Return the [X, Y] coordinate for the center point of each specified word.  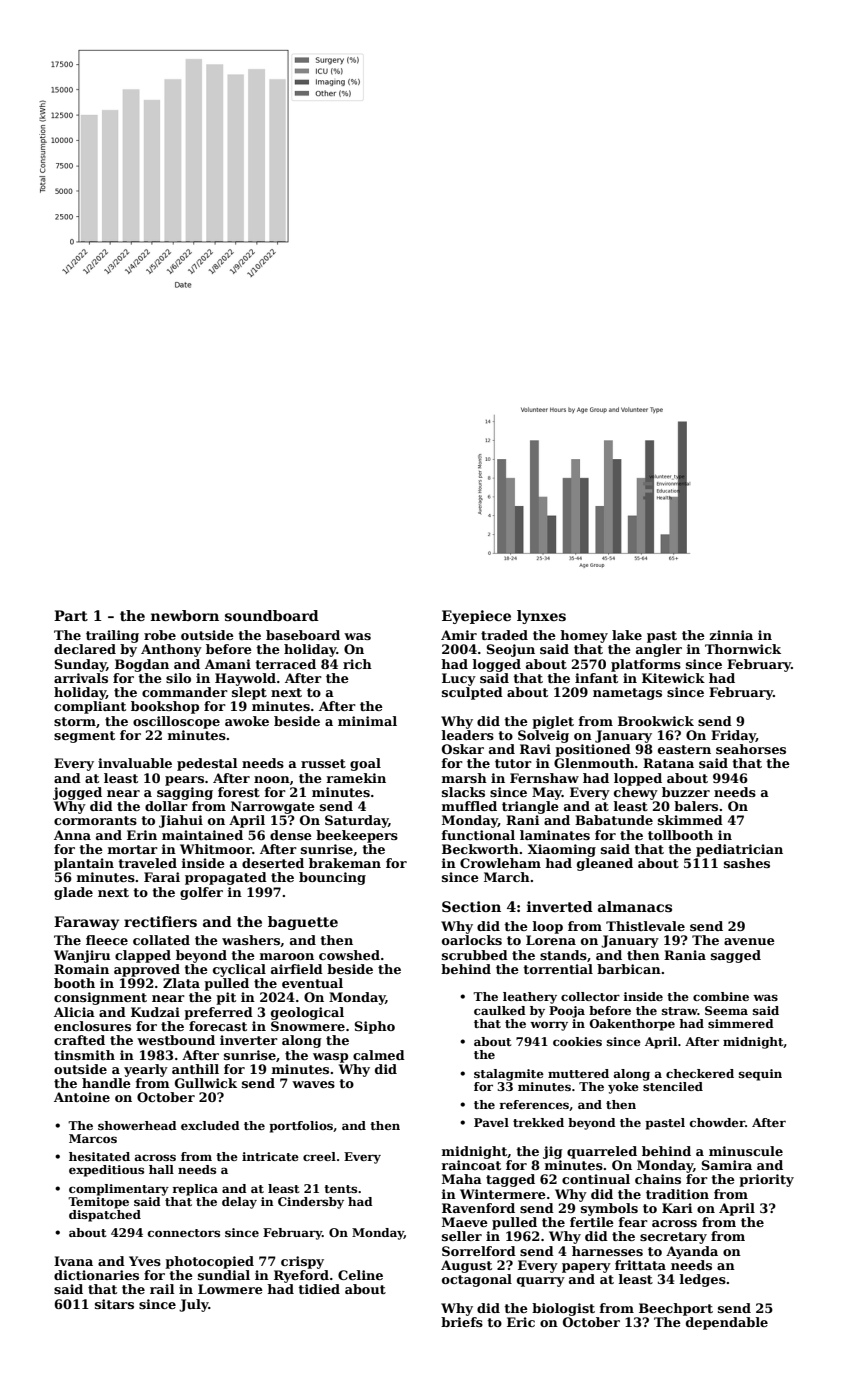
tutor [513, 763]
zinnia [731, 635]
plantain [84, 864]
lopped [638, 779]
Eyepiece [476, 617]
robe [160, 635]
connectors [184, 1233]
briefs [462, 1322]
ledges [703, 1280]
